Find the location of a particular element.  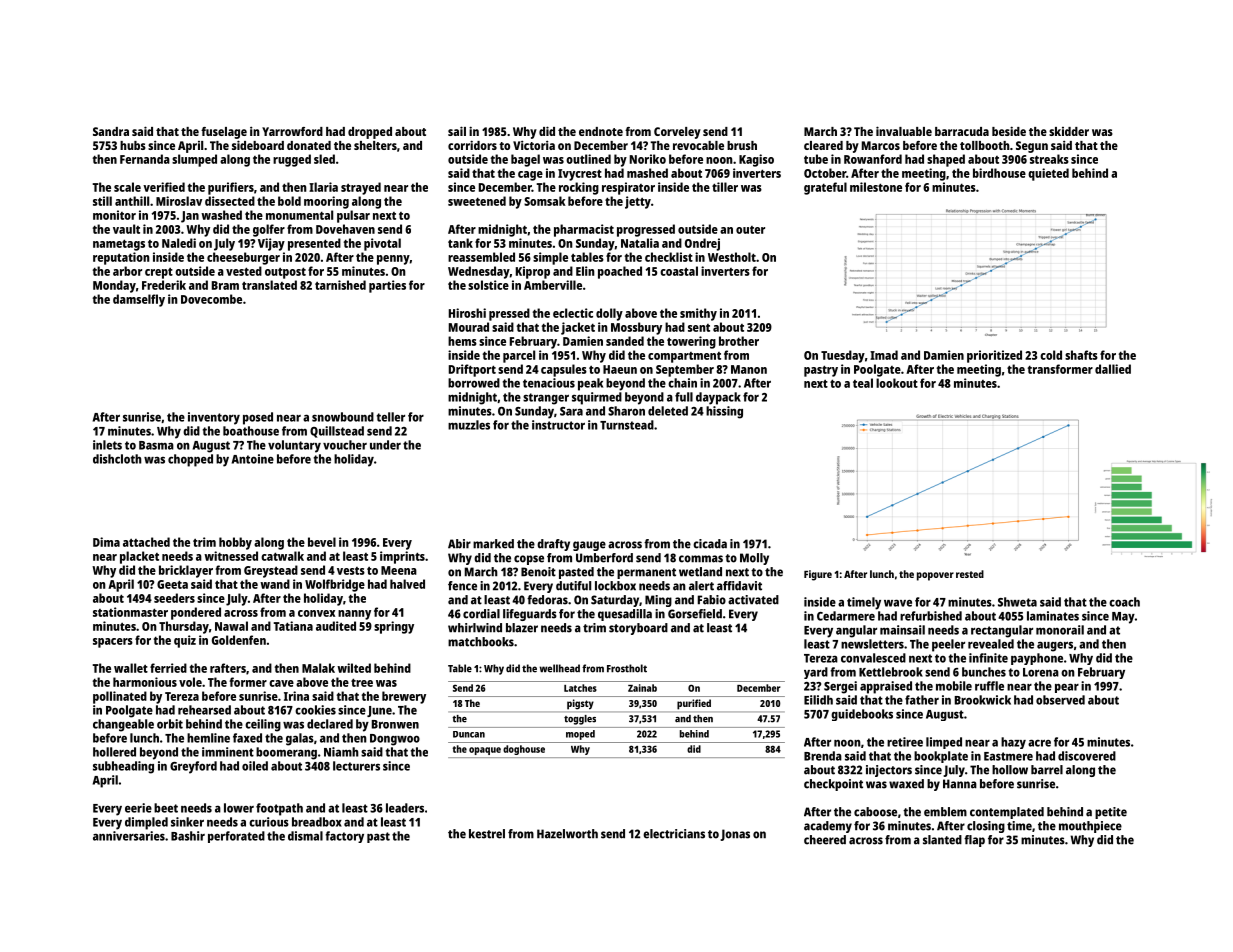

Hazelworth is located at coordinates (567, 834).
